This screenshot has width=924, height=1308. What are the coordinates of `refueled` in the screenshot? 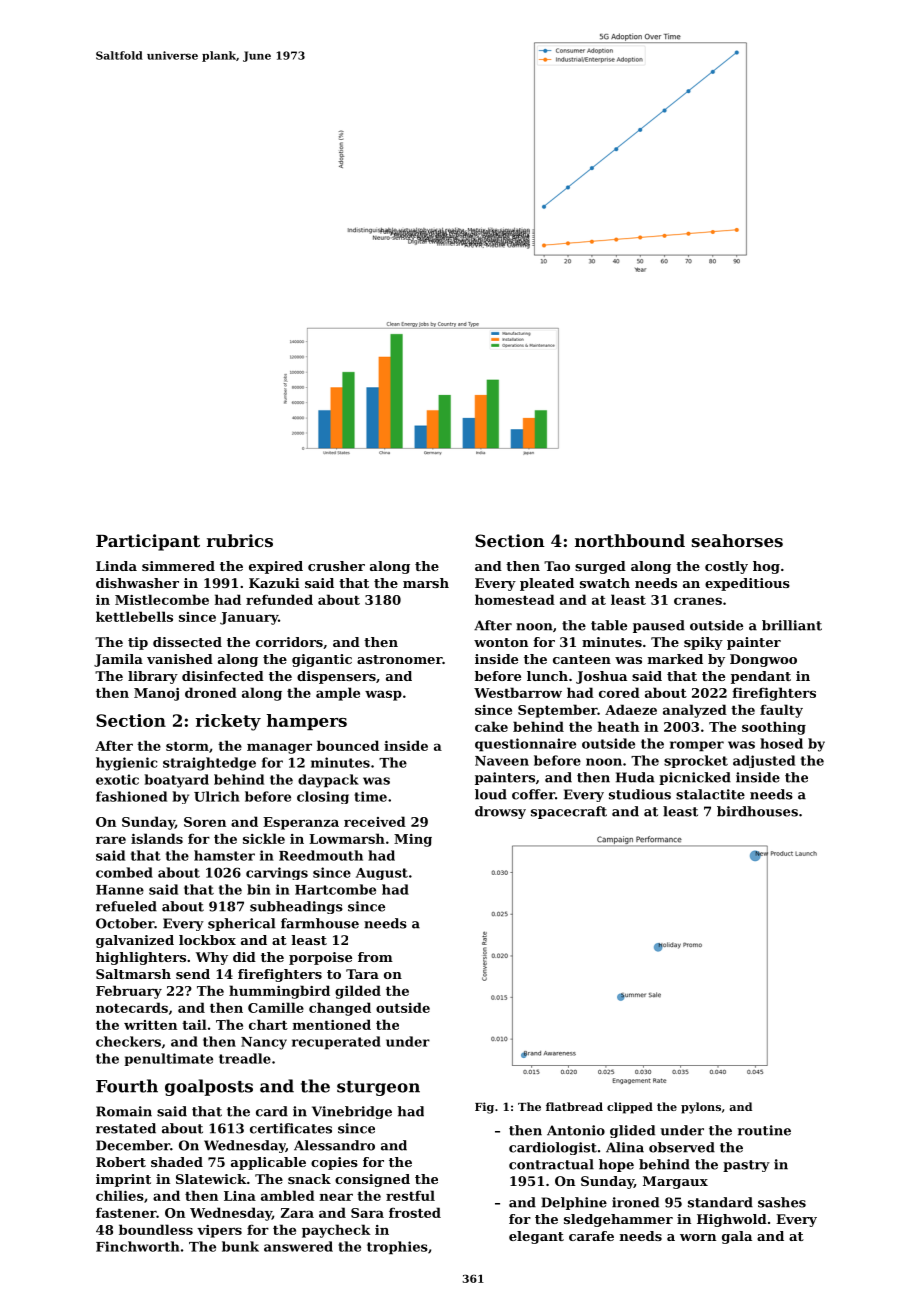 It's located at (126, 906).
